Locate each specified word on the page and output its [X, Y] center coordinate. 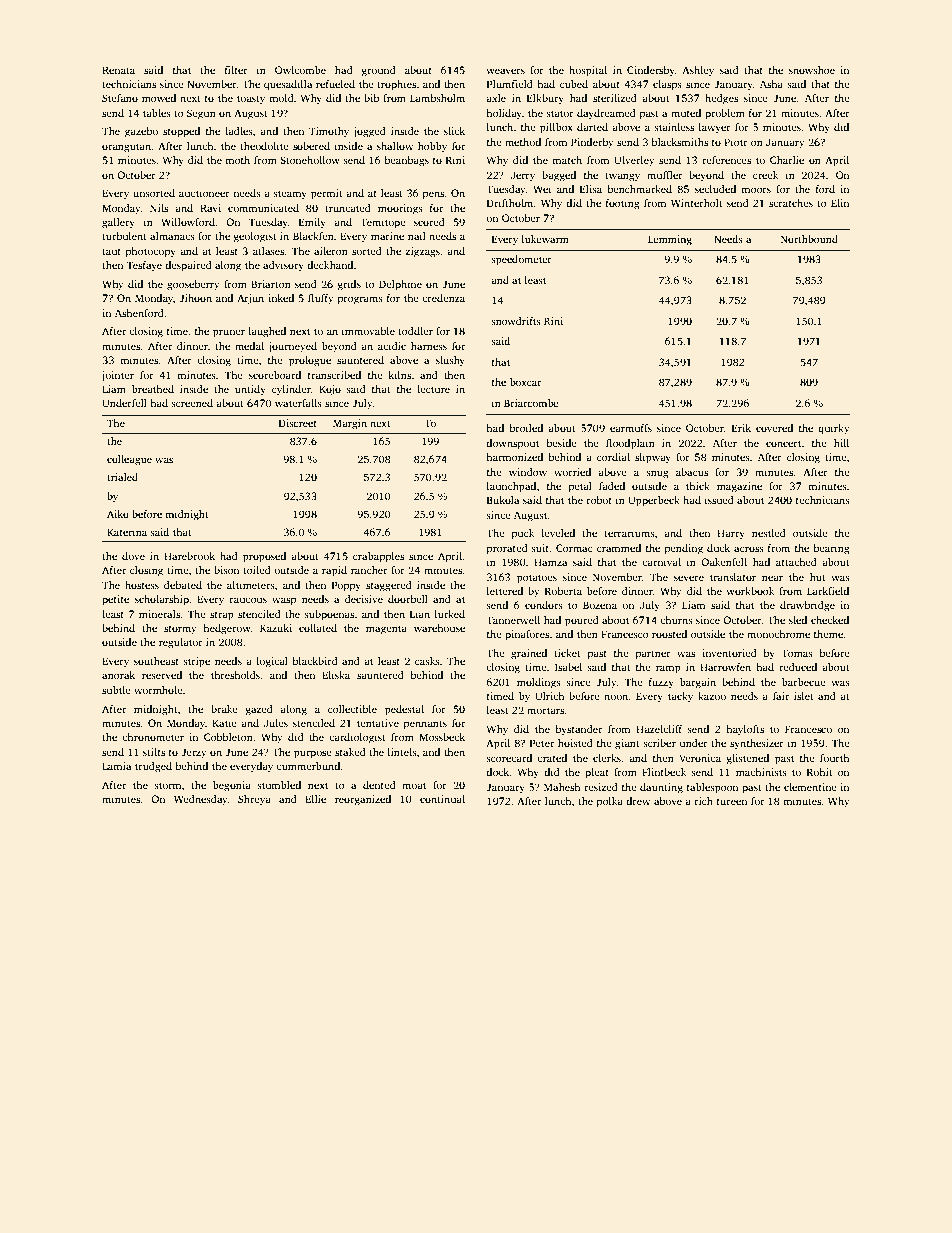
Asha [771, 84]
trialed [122, 477]
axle [496, 98]
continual [442, 799]
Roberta [563, 591]
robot [599, 500]
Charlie [787, 160]
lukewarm [545, 239]
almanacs [172, 236]
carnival [661, 562]
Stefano [120, 98]
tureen [732, 802]
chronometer [153, 737]
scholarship [162, 600]
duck [718, 548]
